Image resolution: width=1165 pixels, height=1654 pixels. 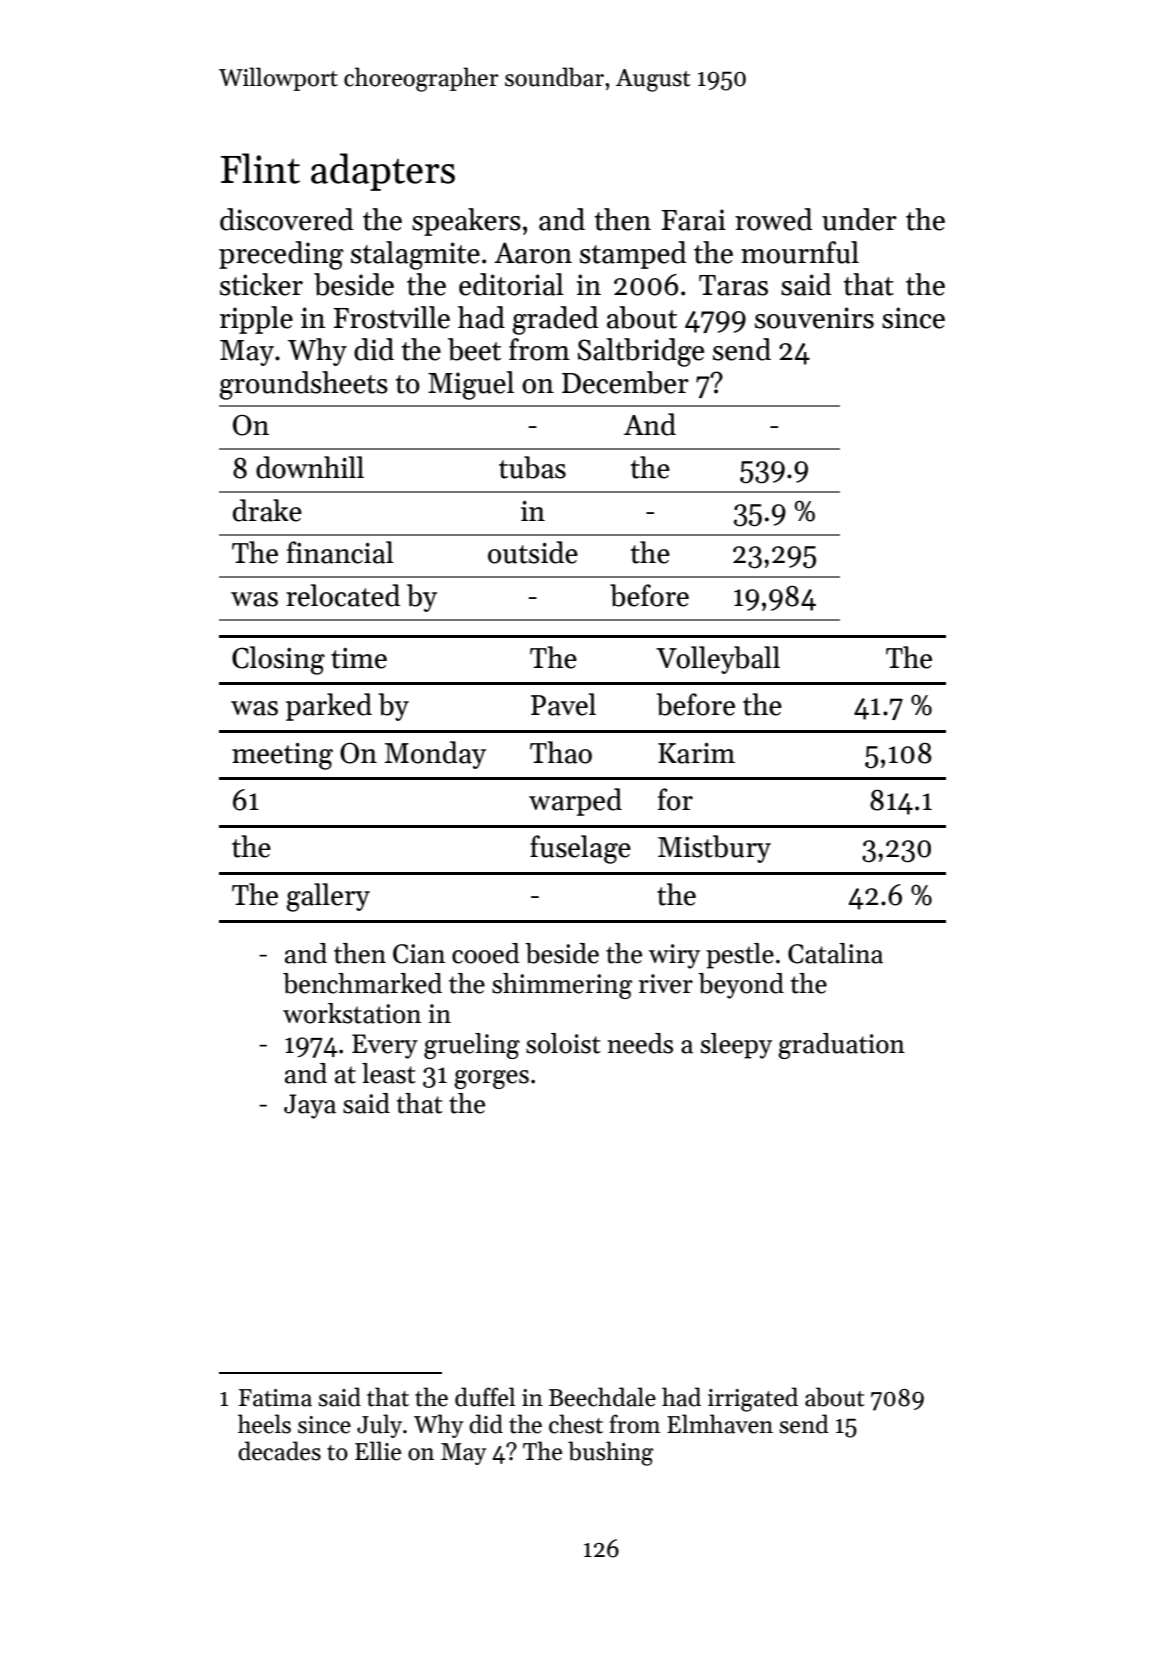 What do you see at coordinates (260, 168) in the screenshot?
I see `Flint` at bounding box center [260, 168].
